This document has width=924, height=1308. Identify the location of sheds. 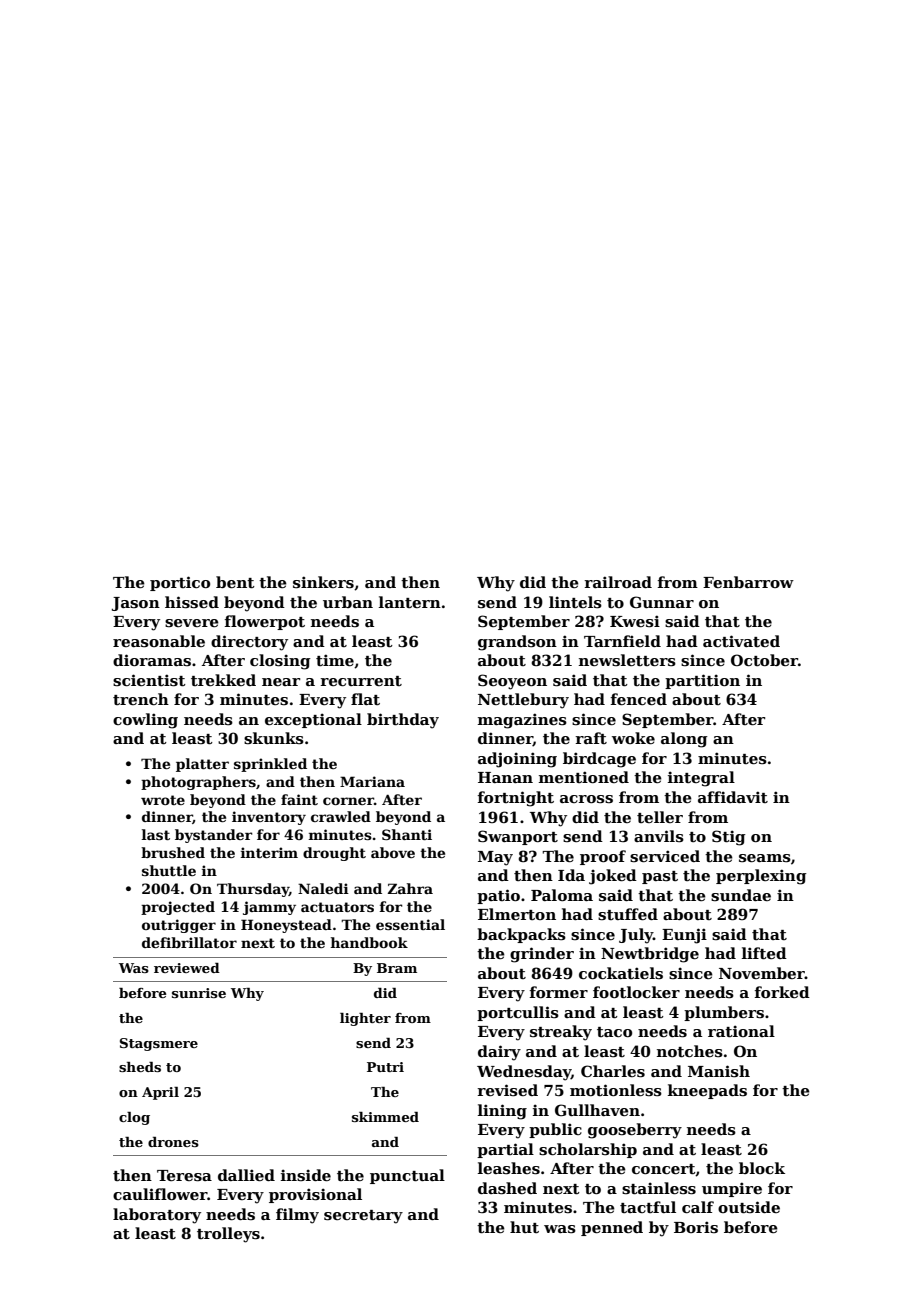
(140, 1067).
